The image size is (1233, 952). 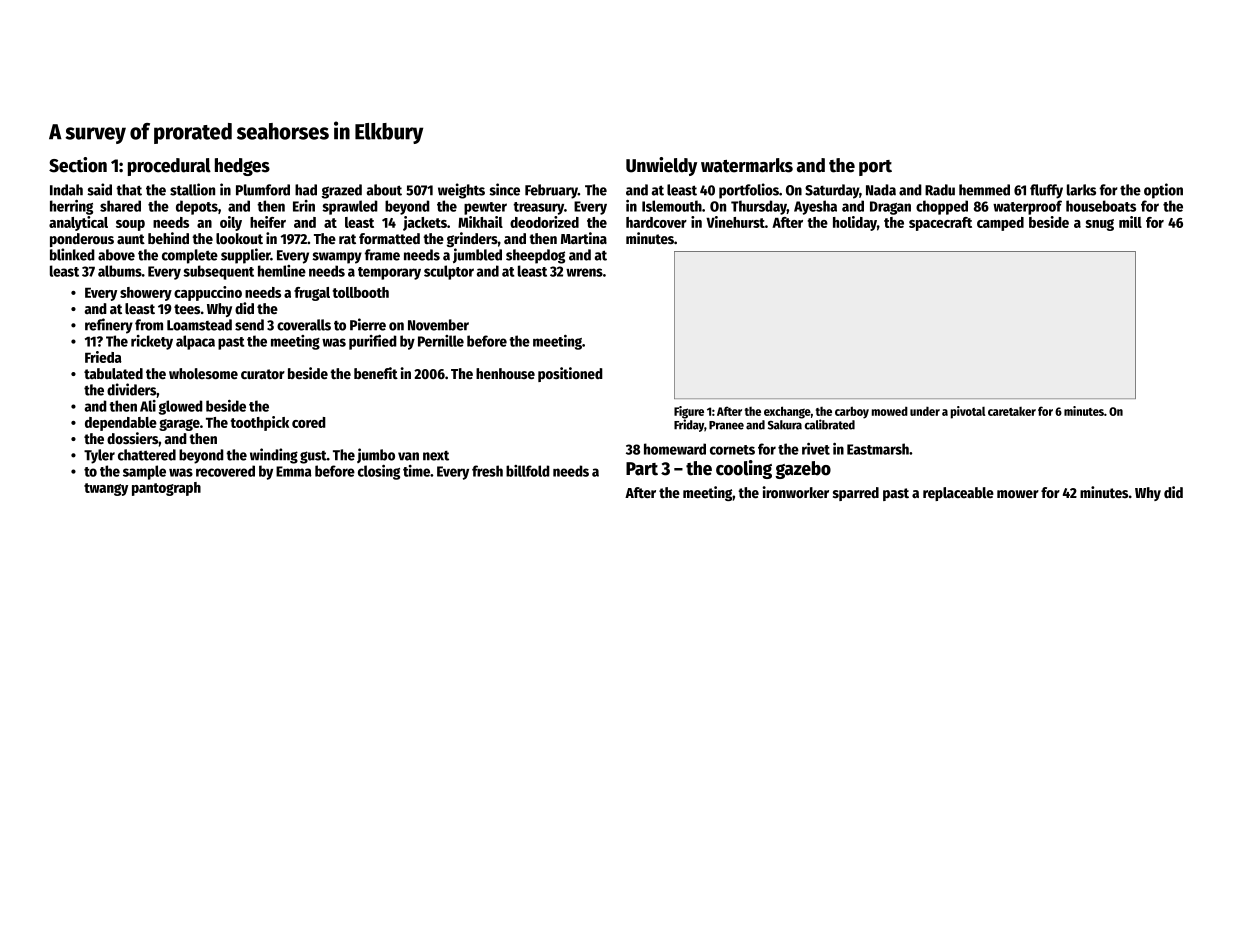 What do you see at coordinates (584, 272) in the screenshot?
I see `wrens` at bounding box center [584, 272].
